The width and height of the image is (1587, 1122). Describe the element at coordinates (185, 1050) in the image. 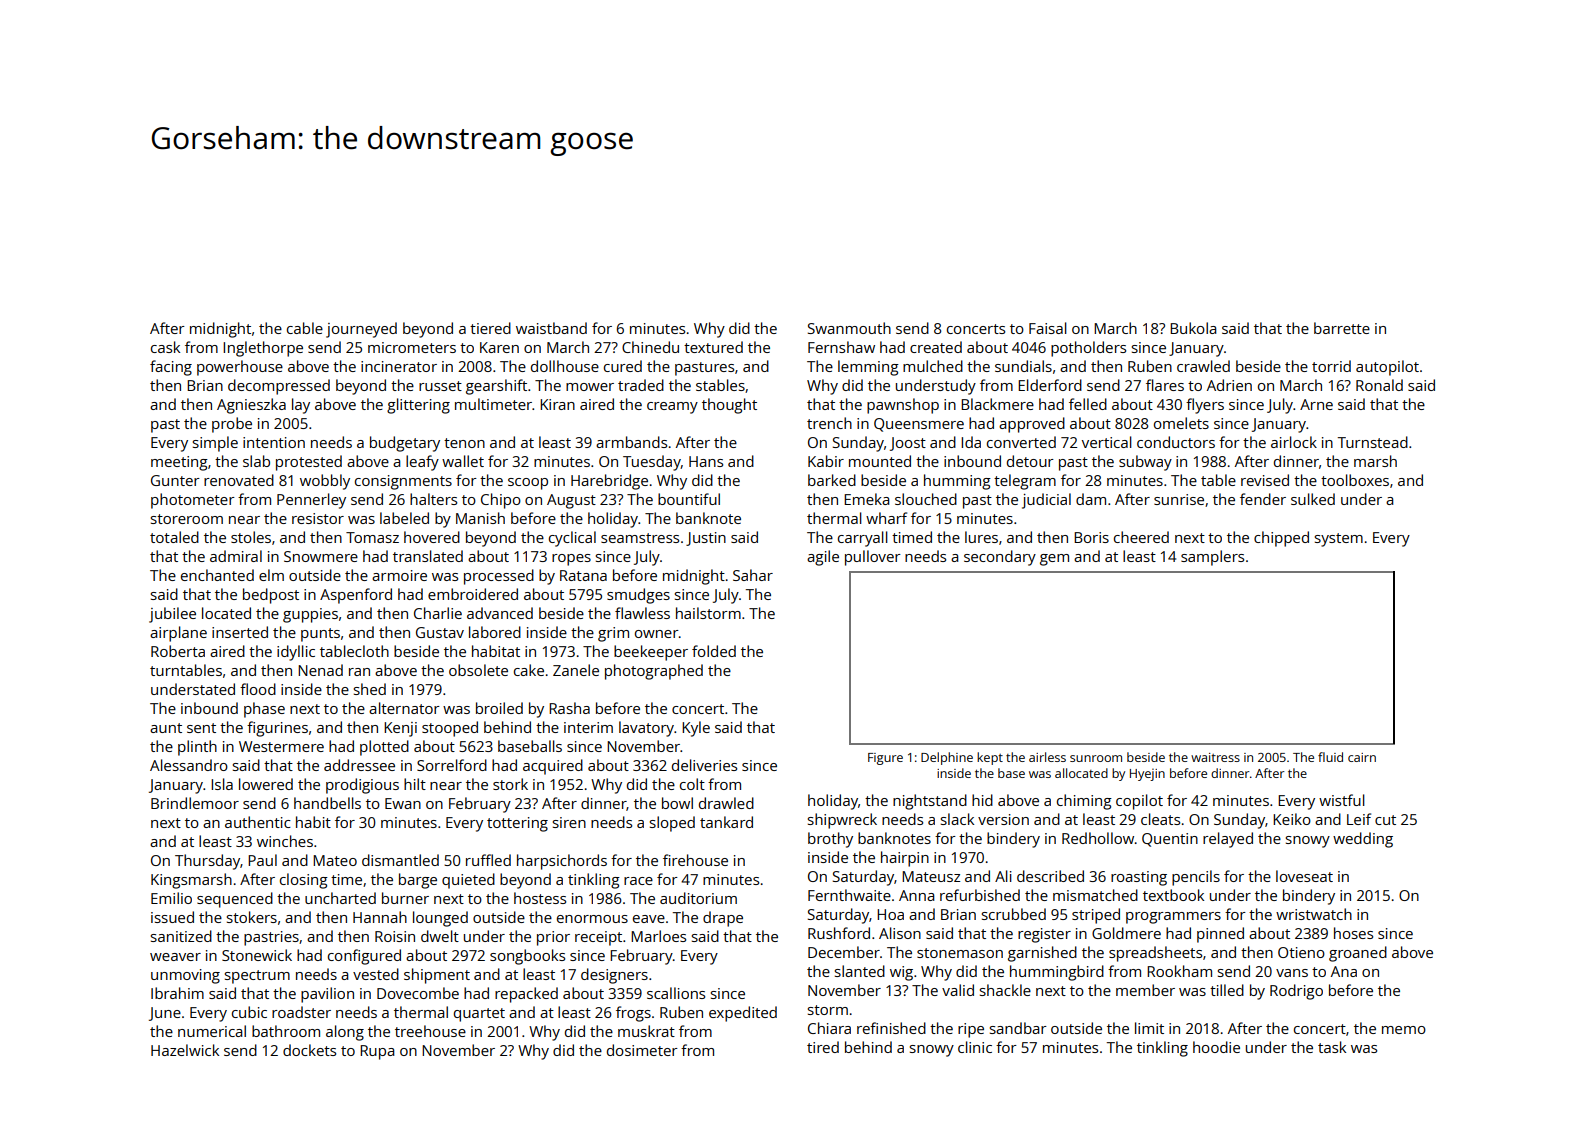

I see `Hazelwick` at that location.
